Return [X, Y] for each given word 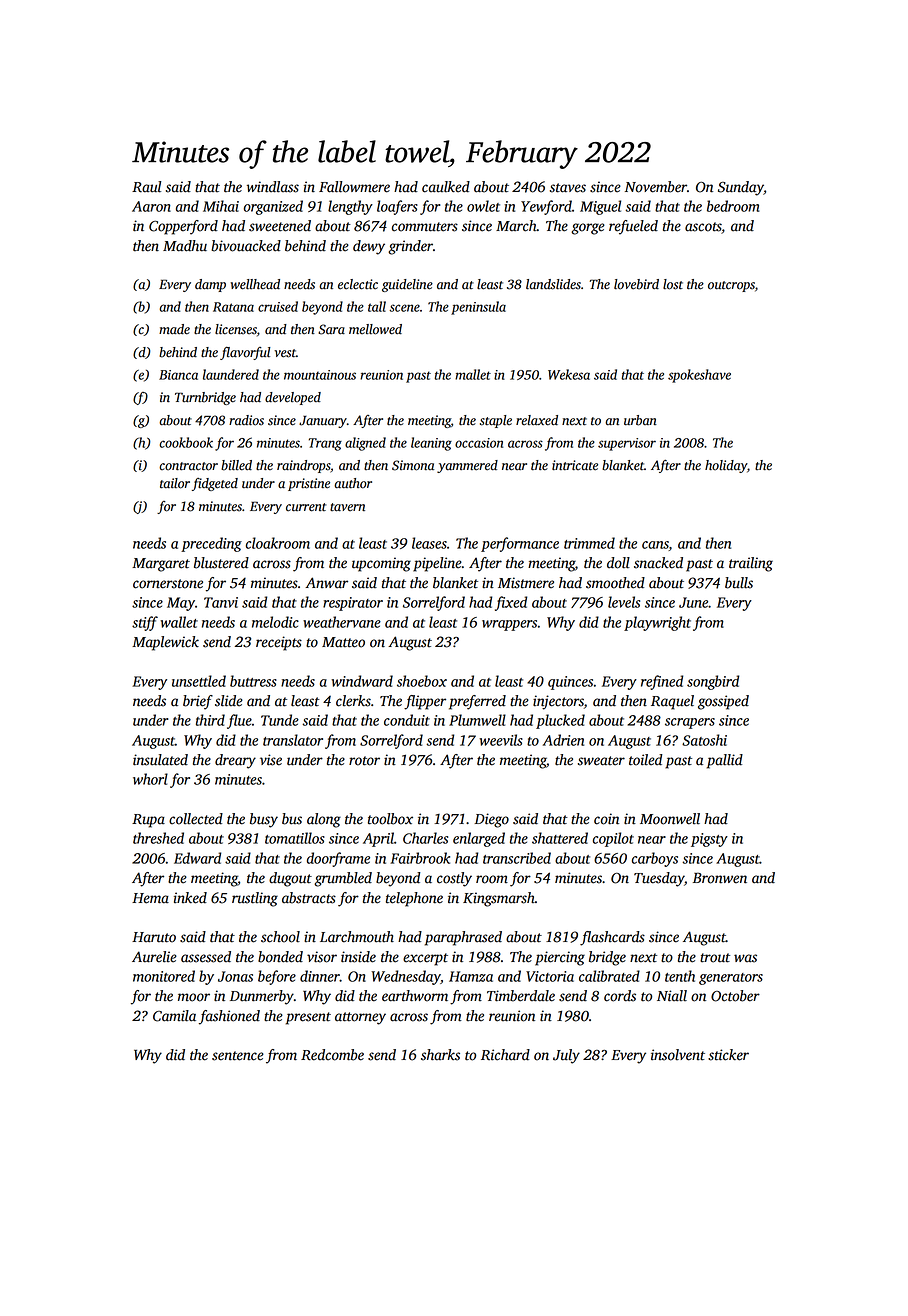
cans [655, 546]
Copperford [183, 227]
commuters [425, 227]
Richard [505, 1055]
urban [640, 420]
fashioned [229, 1017]
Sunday [741, 188]
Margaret [161, 565]
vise [271, 760]
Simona [413, 465]
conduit [407, 720]
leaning [431, 444]
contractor [188, 466]
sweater [601, 761]
